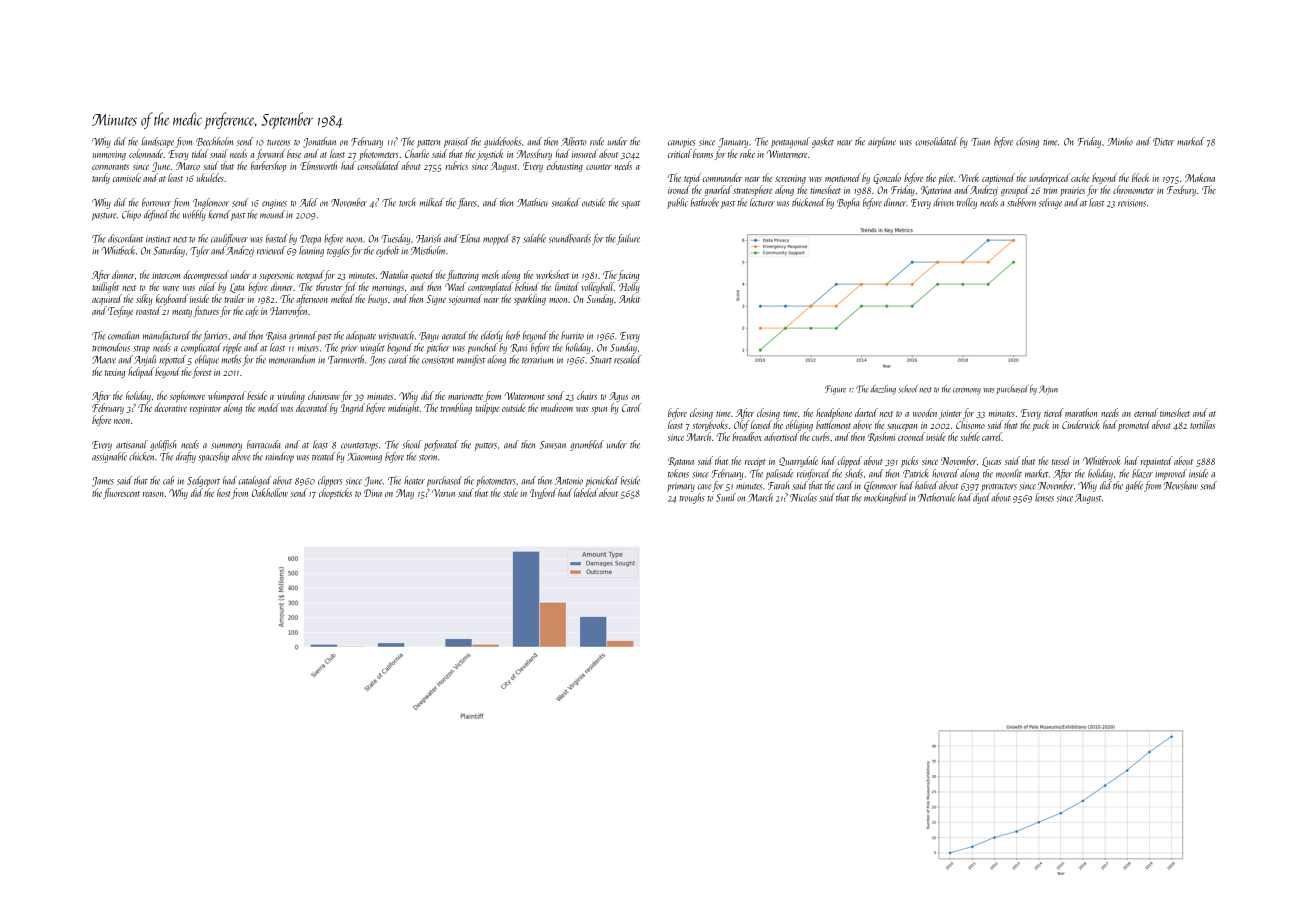 The width and height of the page is (1308, 924). What do you see at coordinates (597, 141) in the page?
I see `rode` at bounding box center [597, 141].
